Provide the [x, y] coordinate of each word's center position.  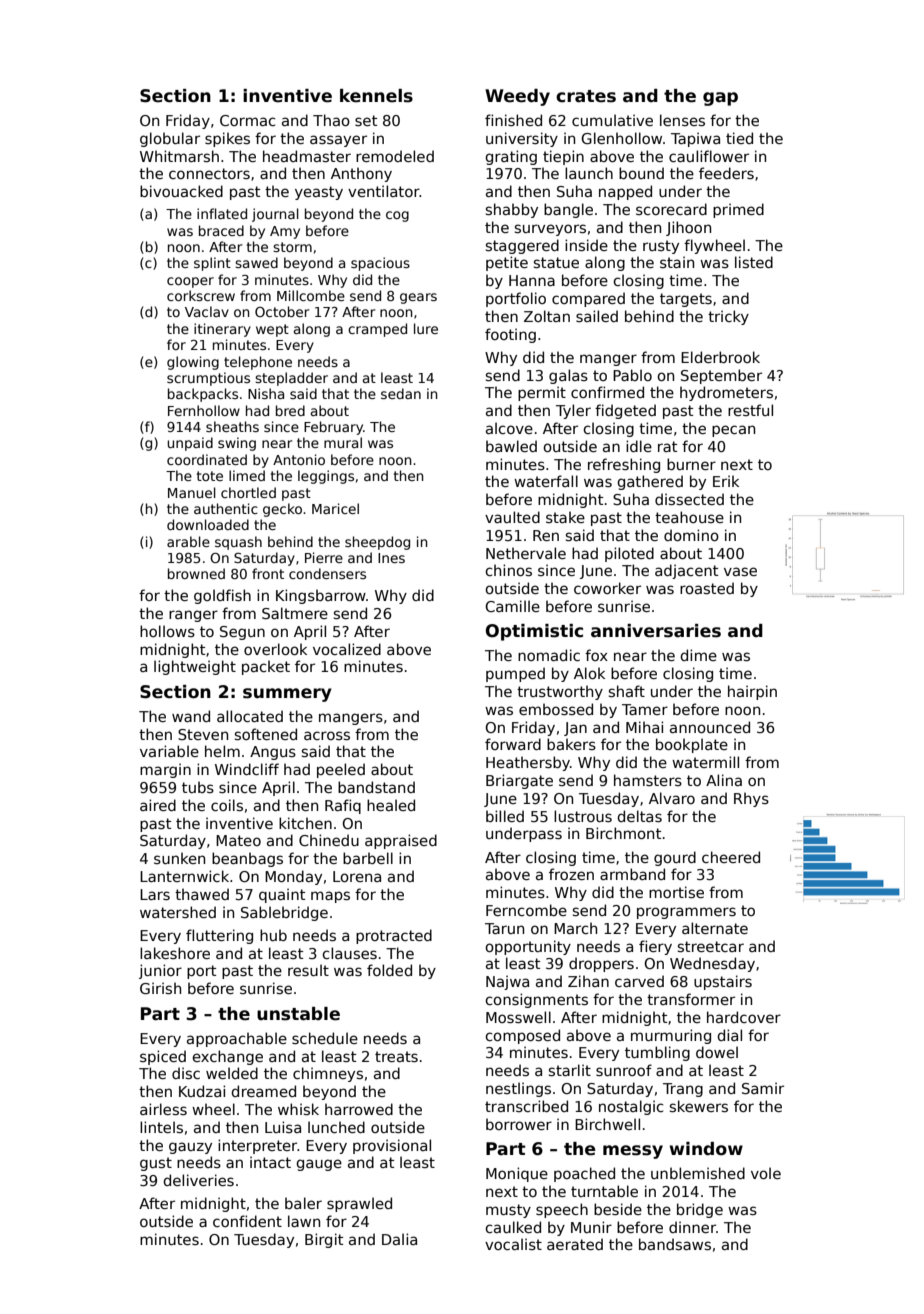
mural [343, 442]
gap [720, 99]
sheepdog [377, 543]
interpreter [257, 1146]
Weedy [517, 97]
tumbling [657, 1053]
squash [238, 543]
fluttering [219, 936]
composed [522, 1036]
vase [740, 571]
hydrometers [726, 393]
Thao [331, 120]
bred [290, 410]
